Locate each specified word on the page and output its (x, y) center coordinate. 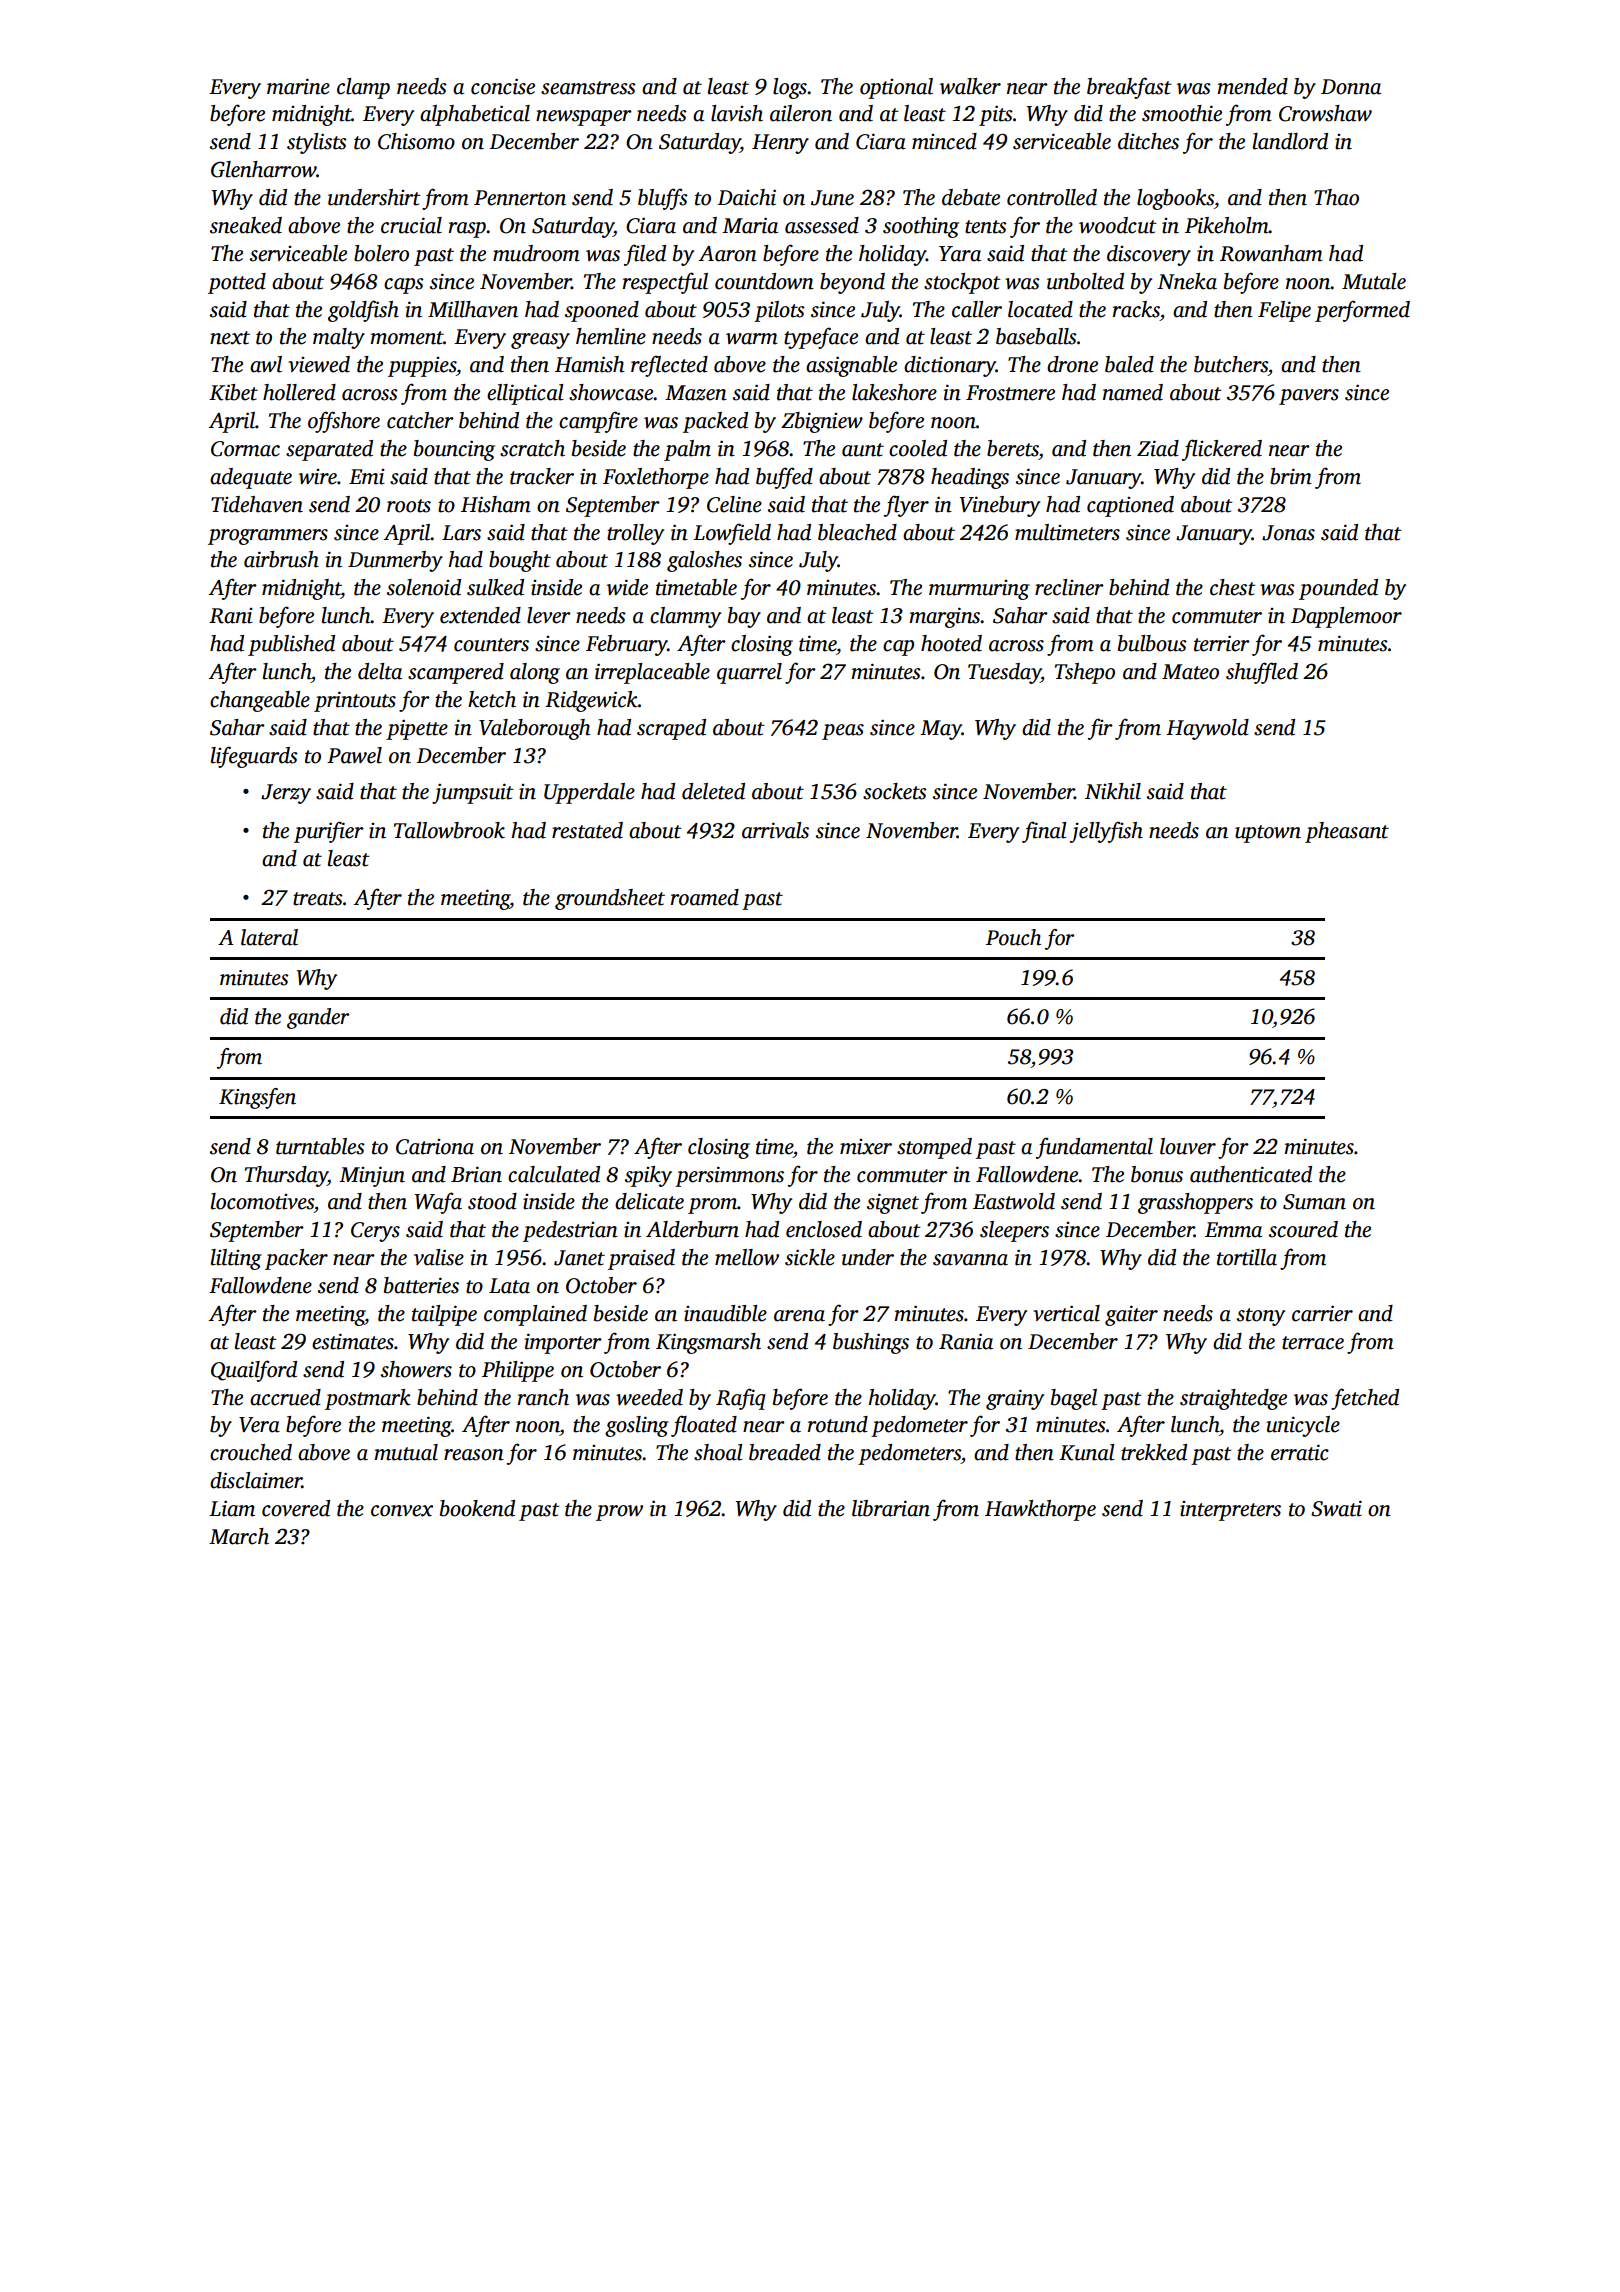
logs (790, 88)
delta (380, 671)
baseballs (1036, 336)
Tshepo (1085, 673)
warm (752, 339)
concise (503, 86)
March (239, 1536)
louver (1188, 1146)
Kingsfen (257, 1098)
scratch (532, 448)
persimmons (729, 1176)
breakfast (1129, 88)
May (941, 730)
